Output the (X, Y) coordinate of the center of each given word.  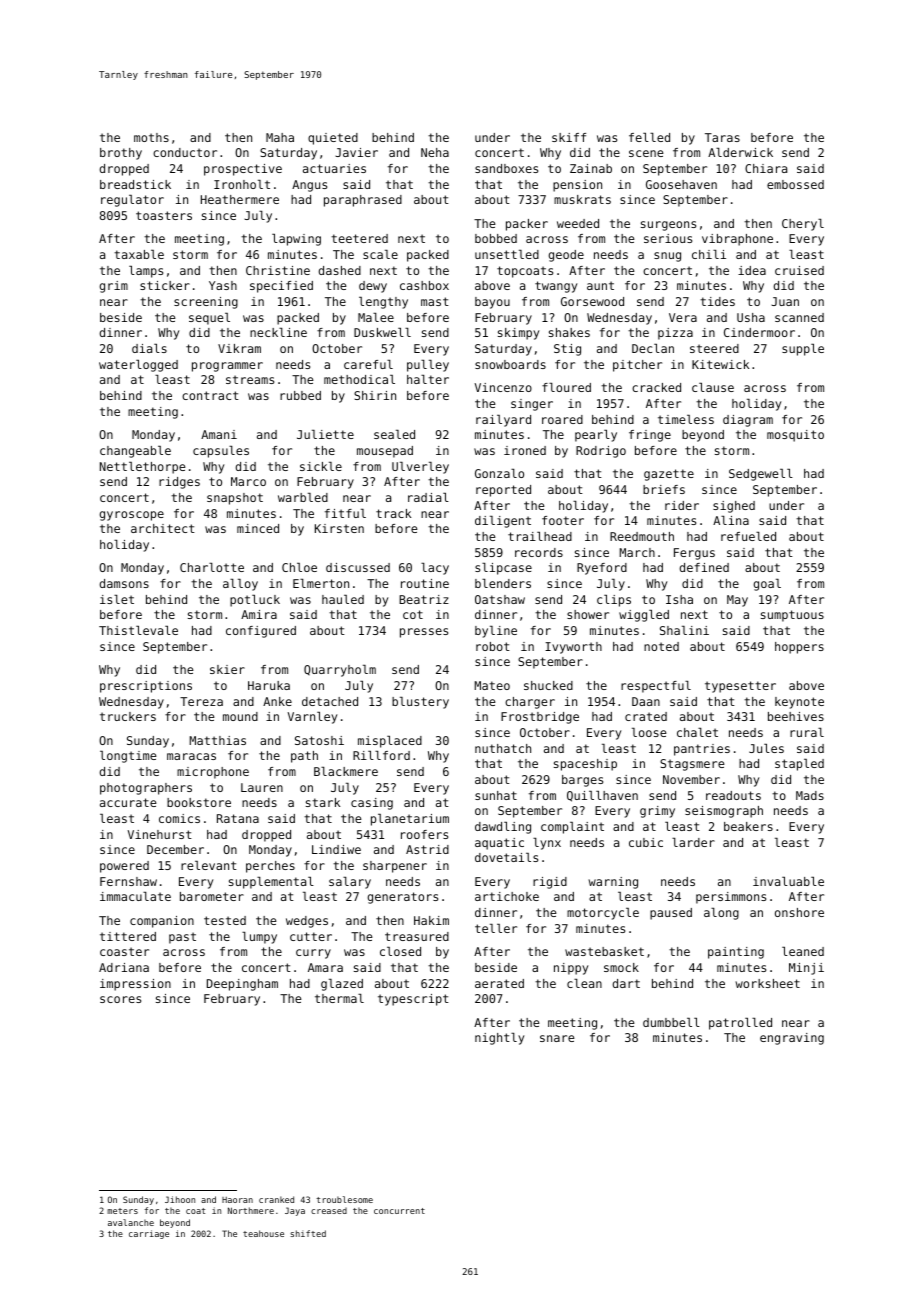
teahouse (263, 1233)
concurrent (399, 1211)
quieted (333, 139)
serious (668, 238)
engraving (792, 1039)
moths (151, 137)
